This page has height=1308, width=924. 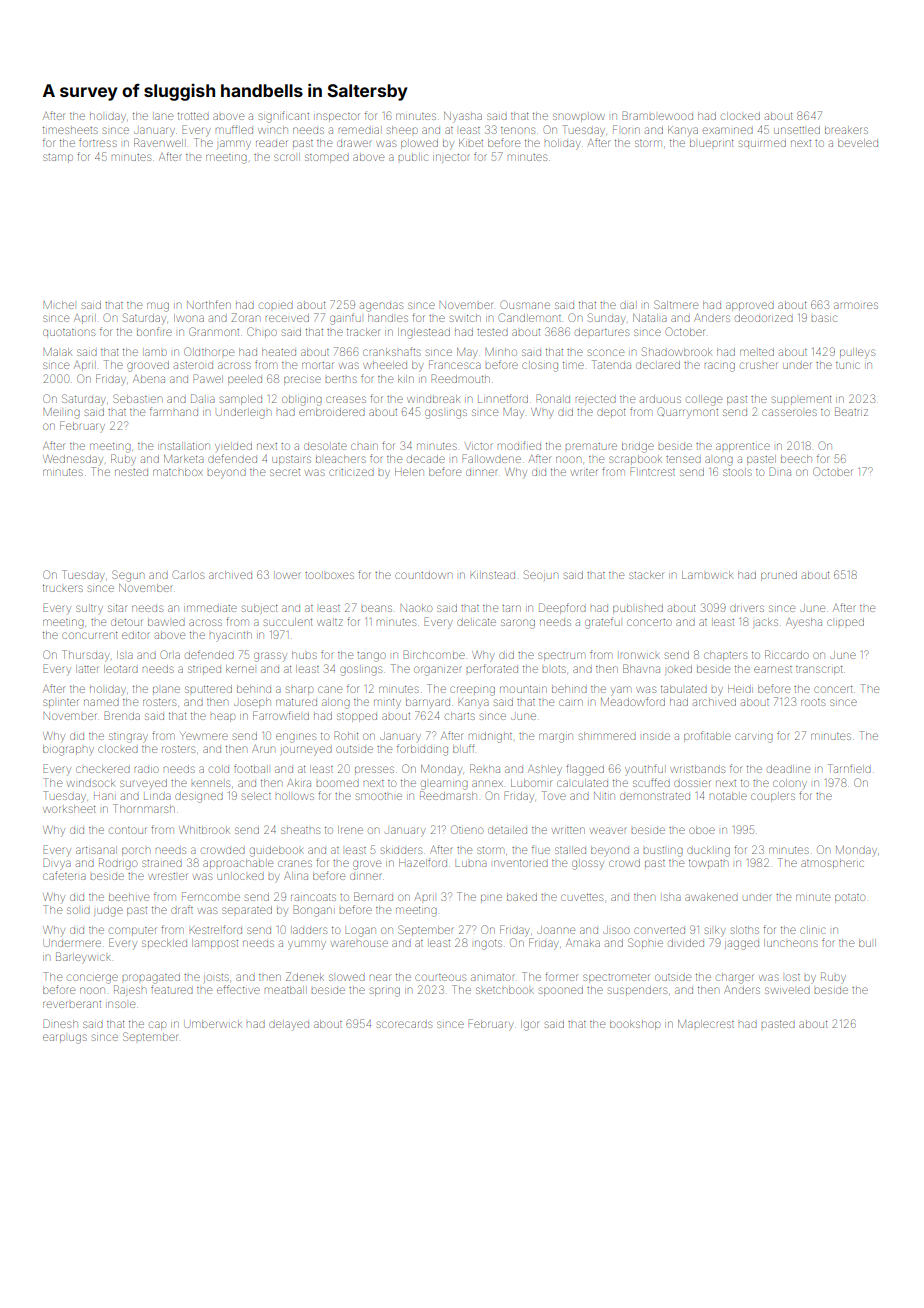 I want to click on earnest, so click(x=773, y=669).
